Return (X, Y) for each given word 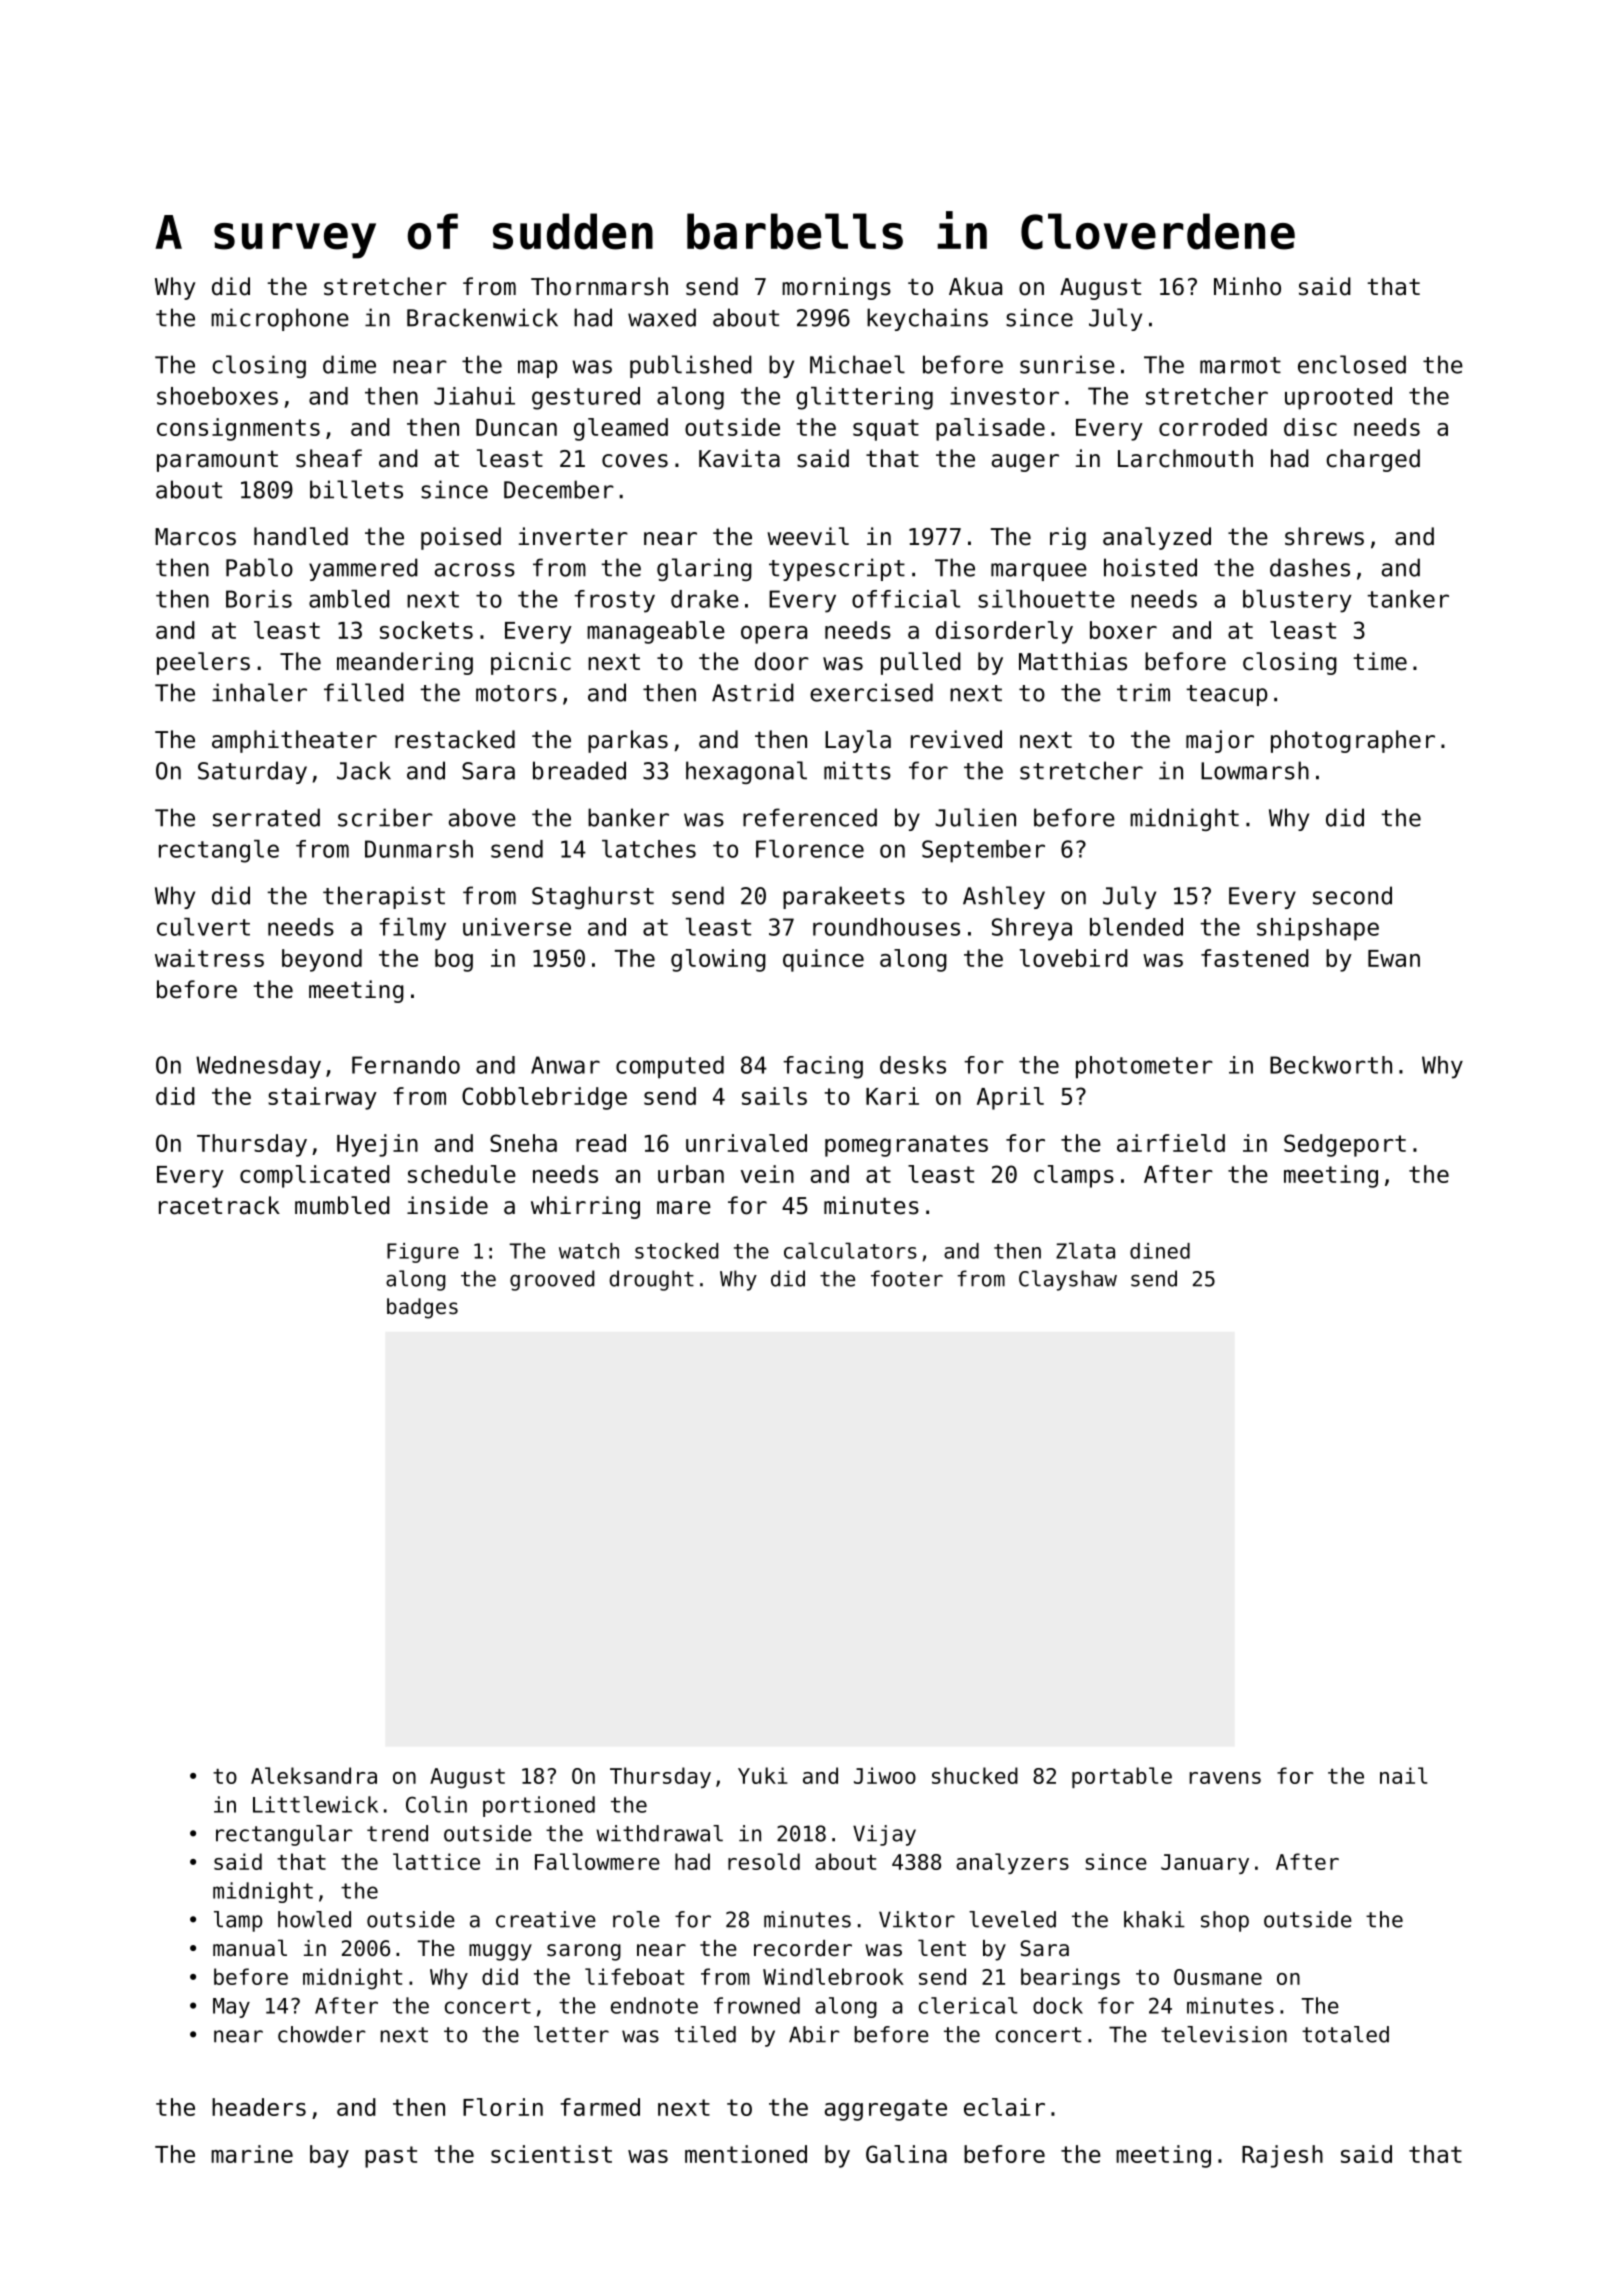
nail (1403, 1775)
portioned (539, 1806)
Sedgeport (1345, 1145)
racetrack (219, 1205)
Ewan (1394, 958)
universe (517, 927)
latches (649, 849)
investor (1004, 396)
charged (1373, 460)
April (1010, 1098)
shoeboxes (217, 396)
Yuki (763, 1775)
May (231, 2008)
